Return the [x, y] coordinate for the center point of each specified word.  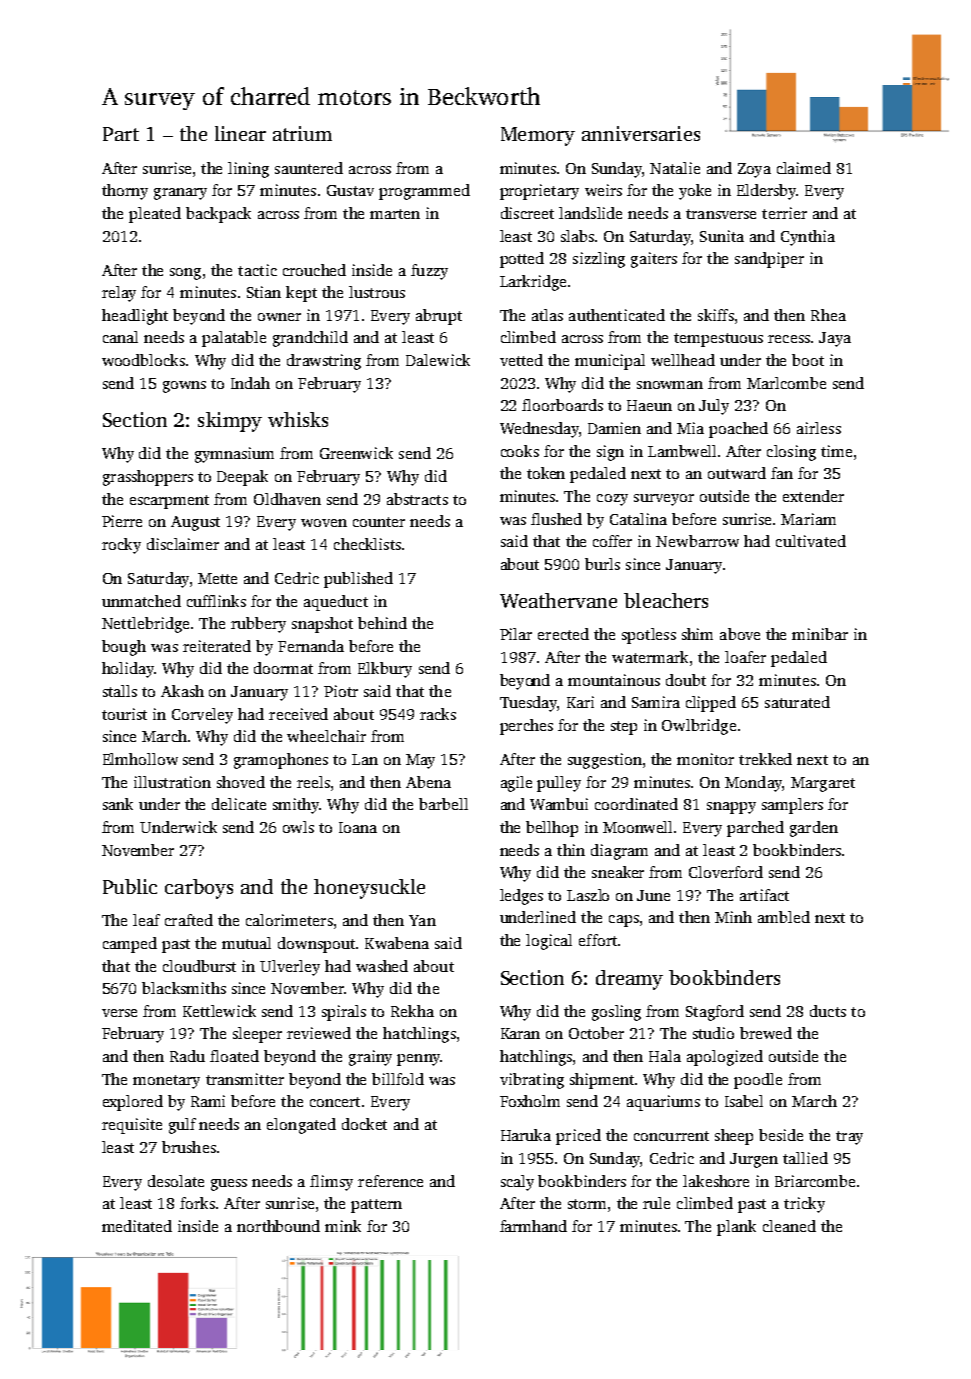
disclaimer [183, 544]
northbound [278, 1226]
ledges [521, 897]
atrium [302, 133]
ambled [784, 917]
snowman [670, 385]
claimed [804, 168]
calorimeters [289, 920]
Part [121, 134]
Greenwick [356, 453]
